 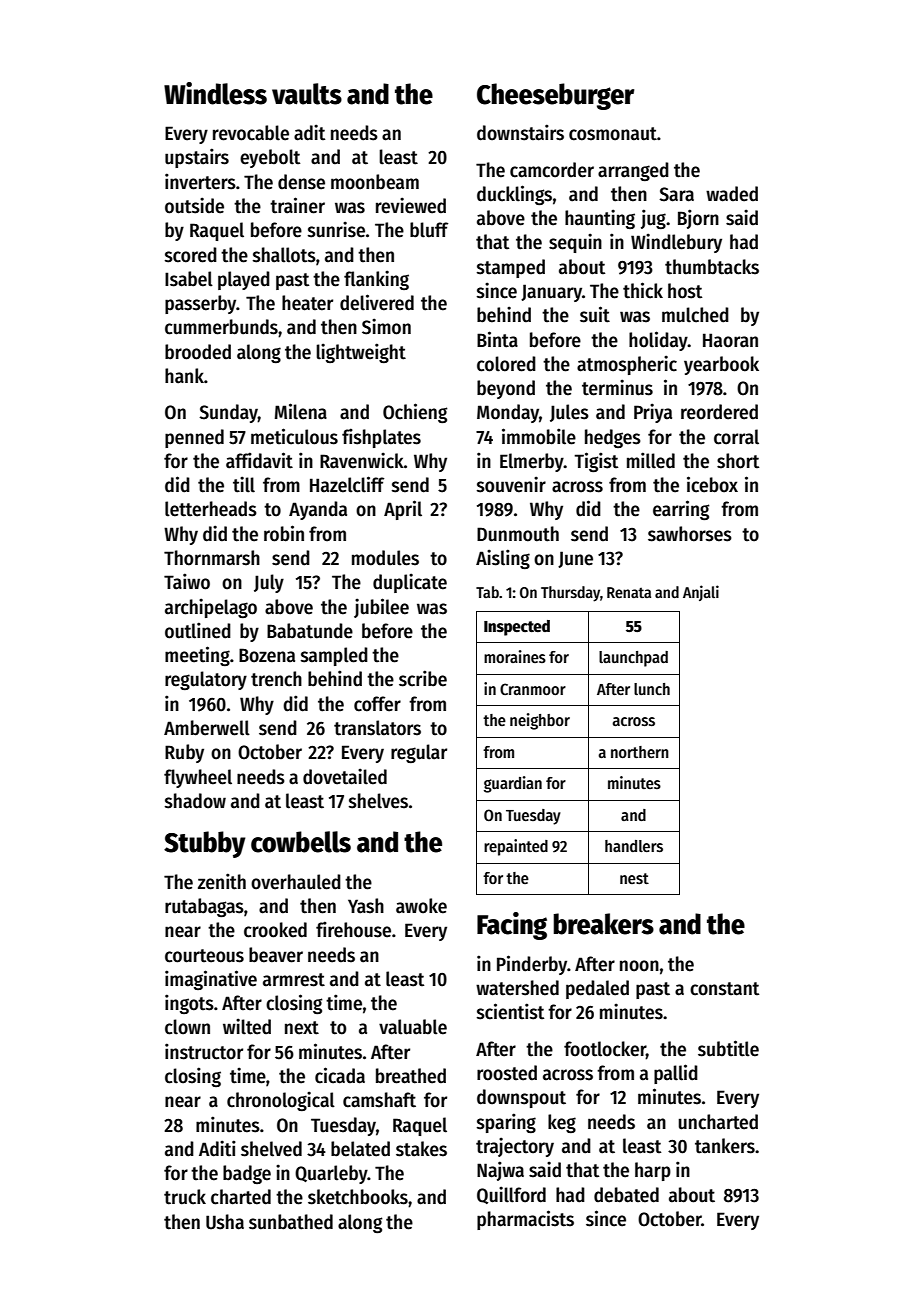 What do you see at coordinates (194, 205) in the image?
I see `outside` at bounding box center [194, 205].
